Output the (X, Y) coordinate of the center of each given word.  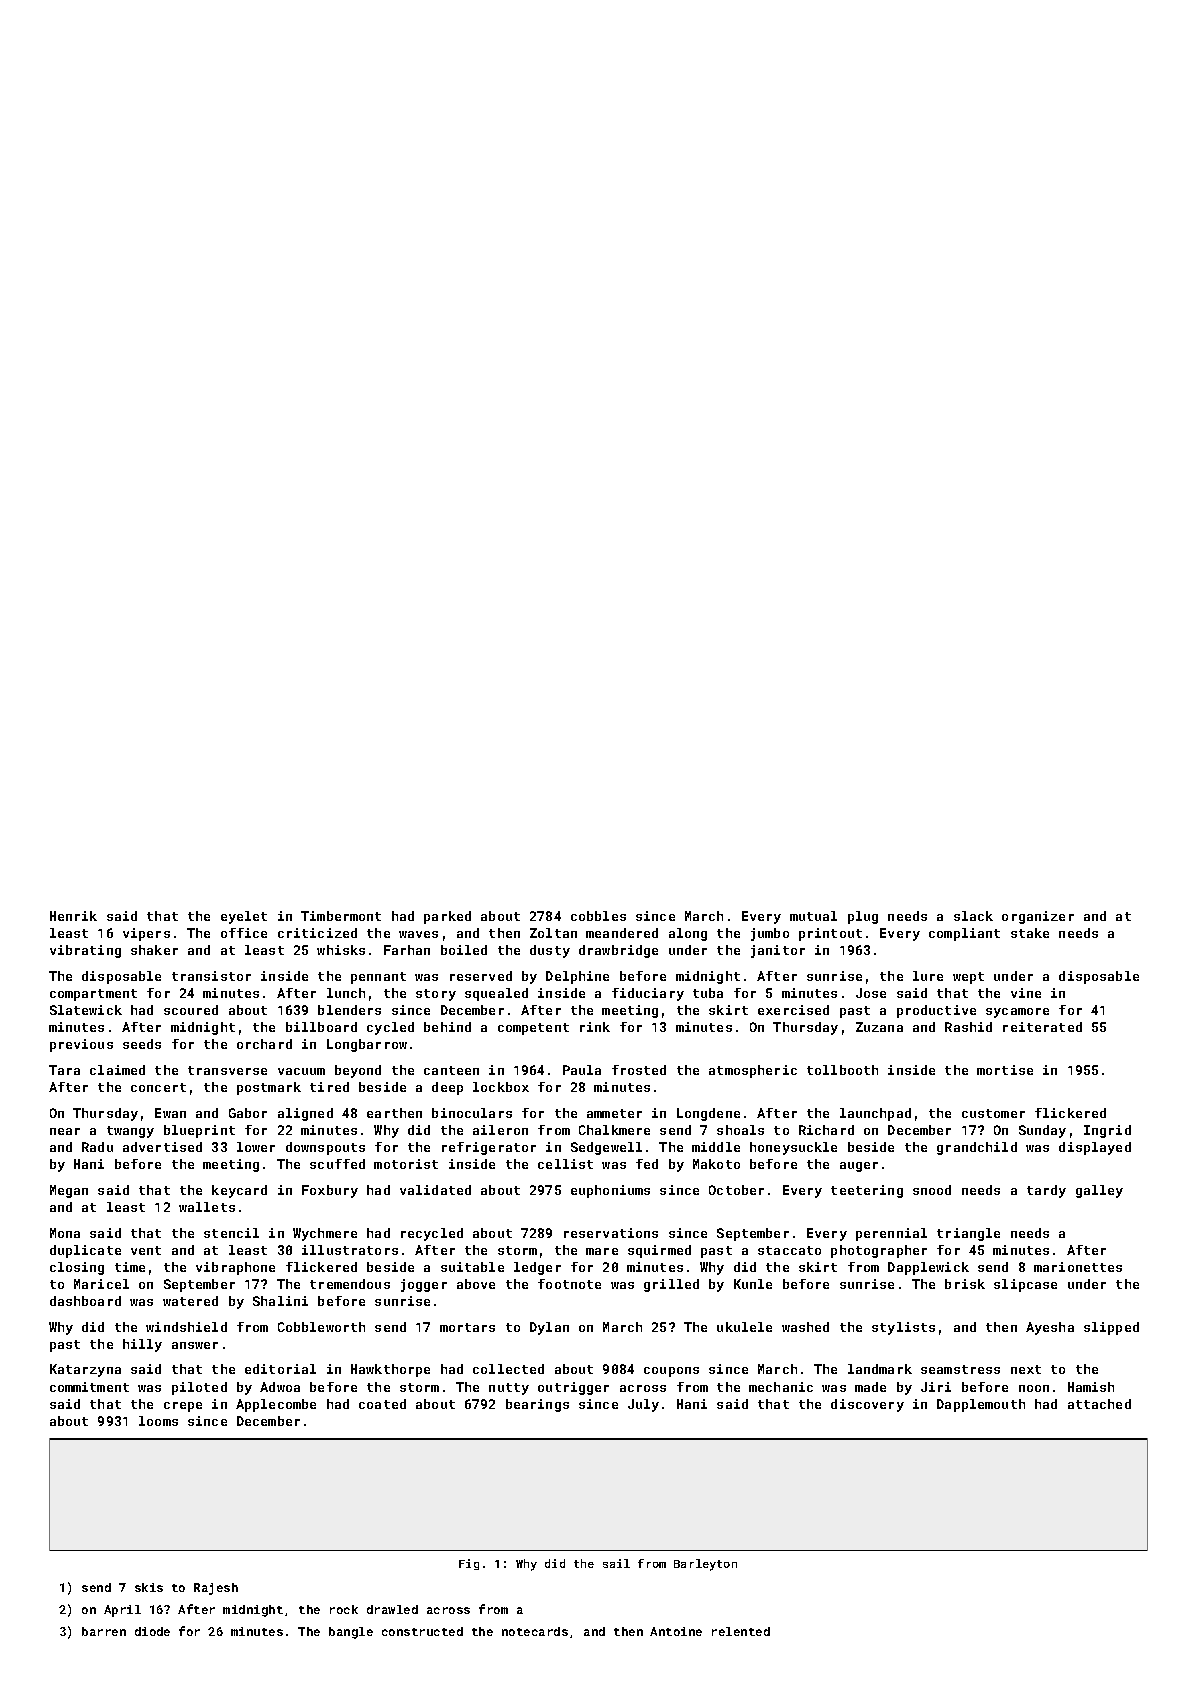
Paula (582, 1070)
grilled (671, 1285)
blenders (349, 1010)
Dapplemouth (981, 1405)
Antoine (676, 1631)
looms (158, 1421)
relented (741, 1631)
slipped (1111, 1328)
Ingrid (1107, 1131)
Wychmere (325, 1234)
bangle (351, 1633)
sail (616, 1563)
